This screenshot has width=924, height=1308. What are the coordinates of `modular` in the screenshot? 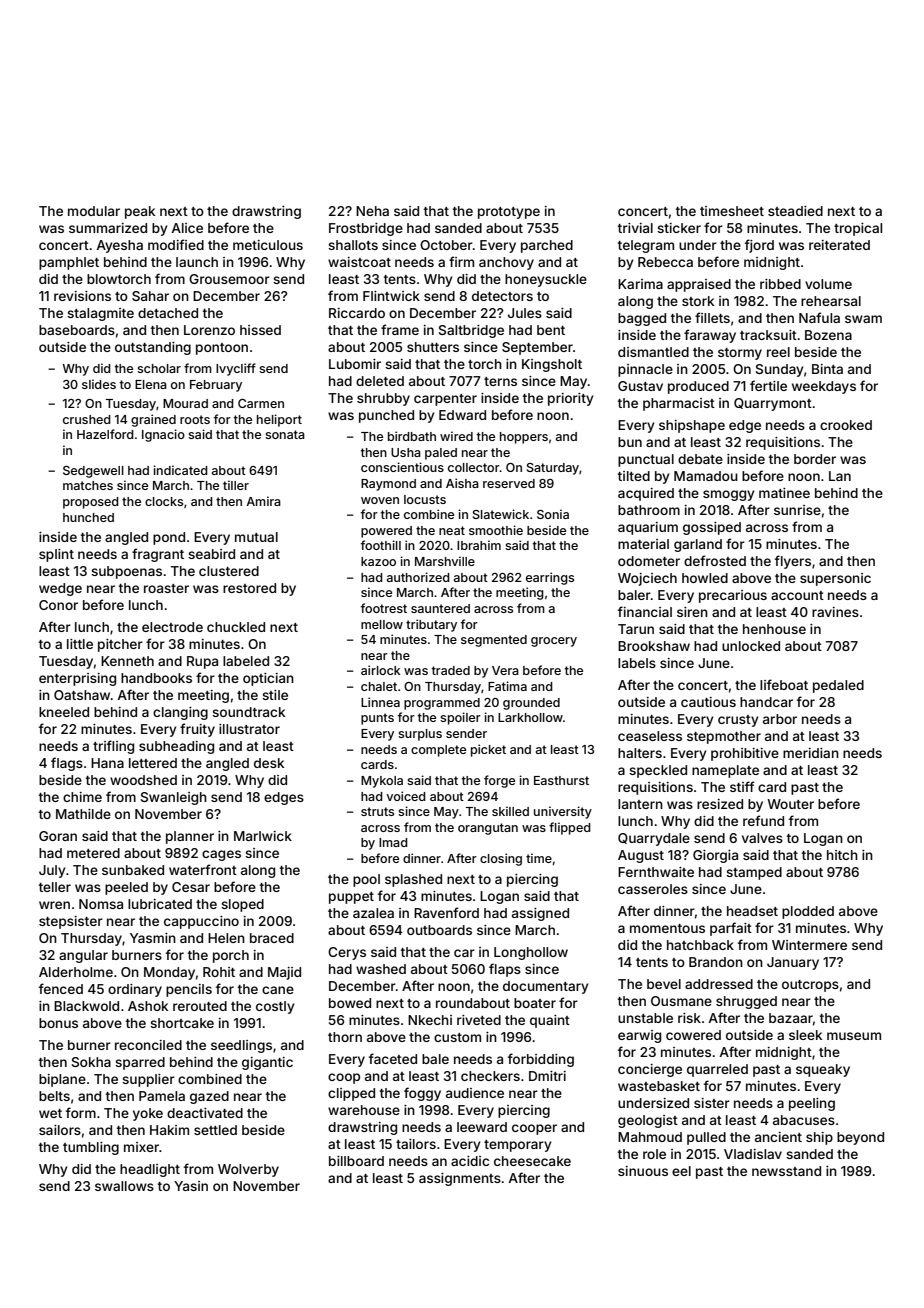 It's located at (94, 211).
